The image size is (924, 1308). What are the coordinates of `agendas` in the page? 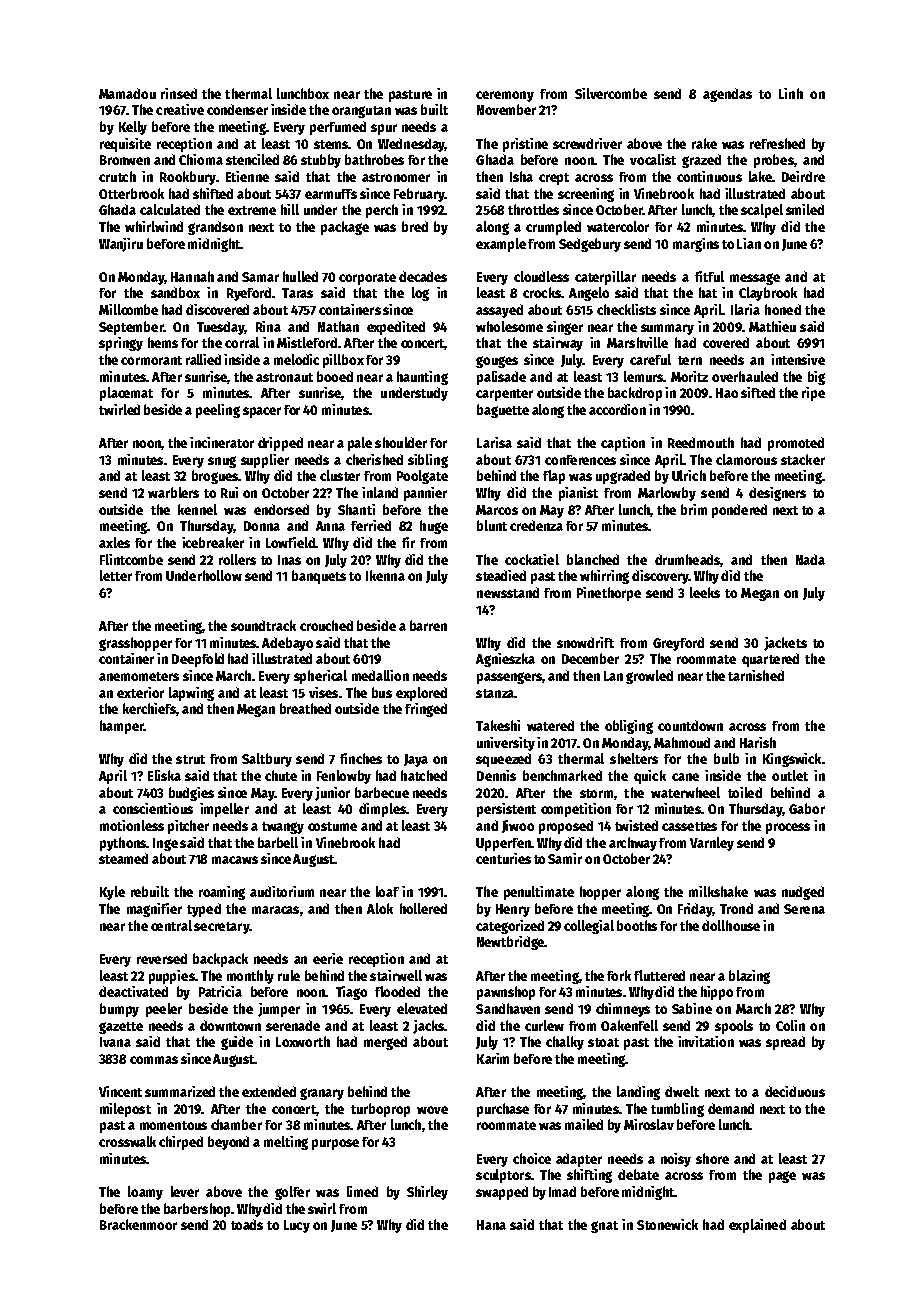 It's located at (727, 95).
